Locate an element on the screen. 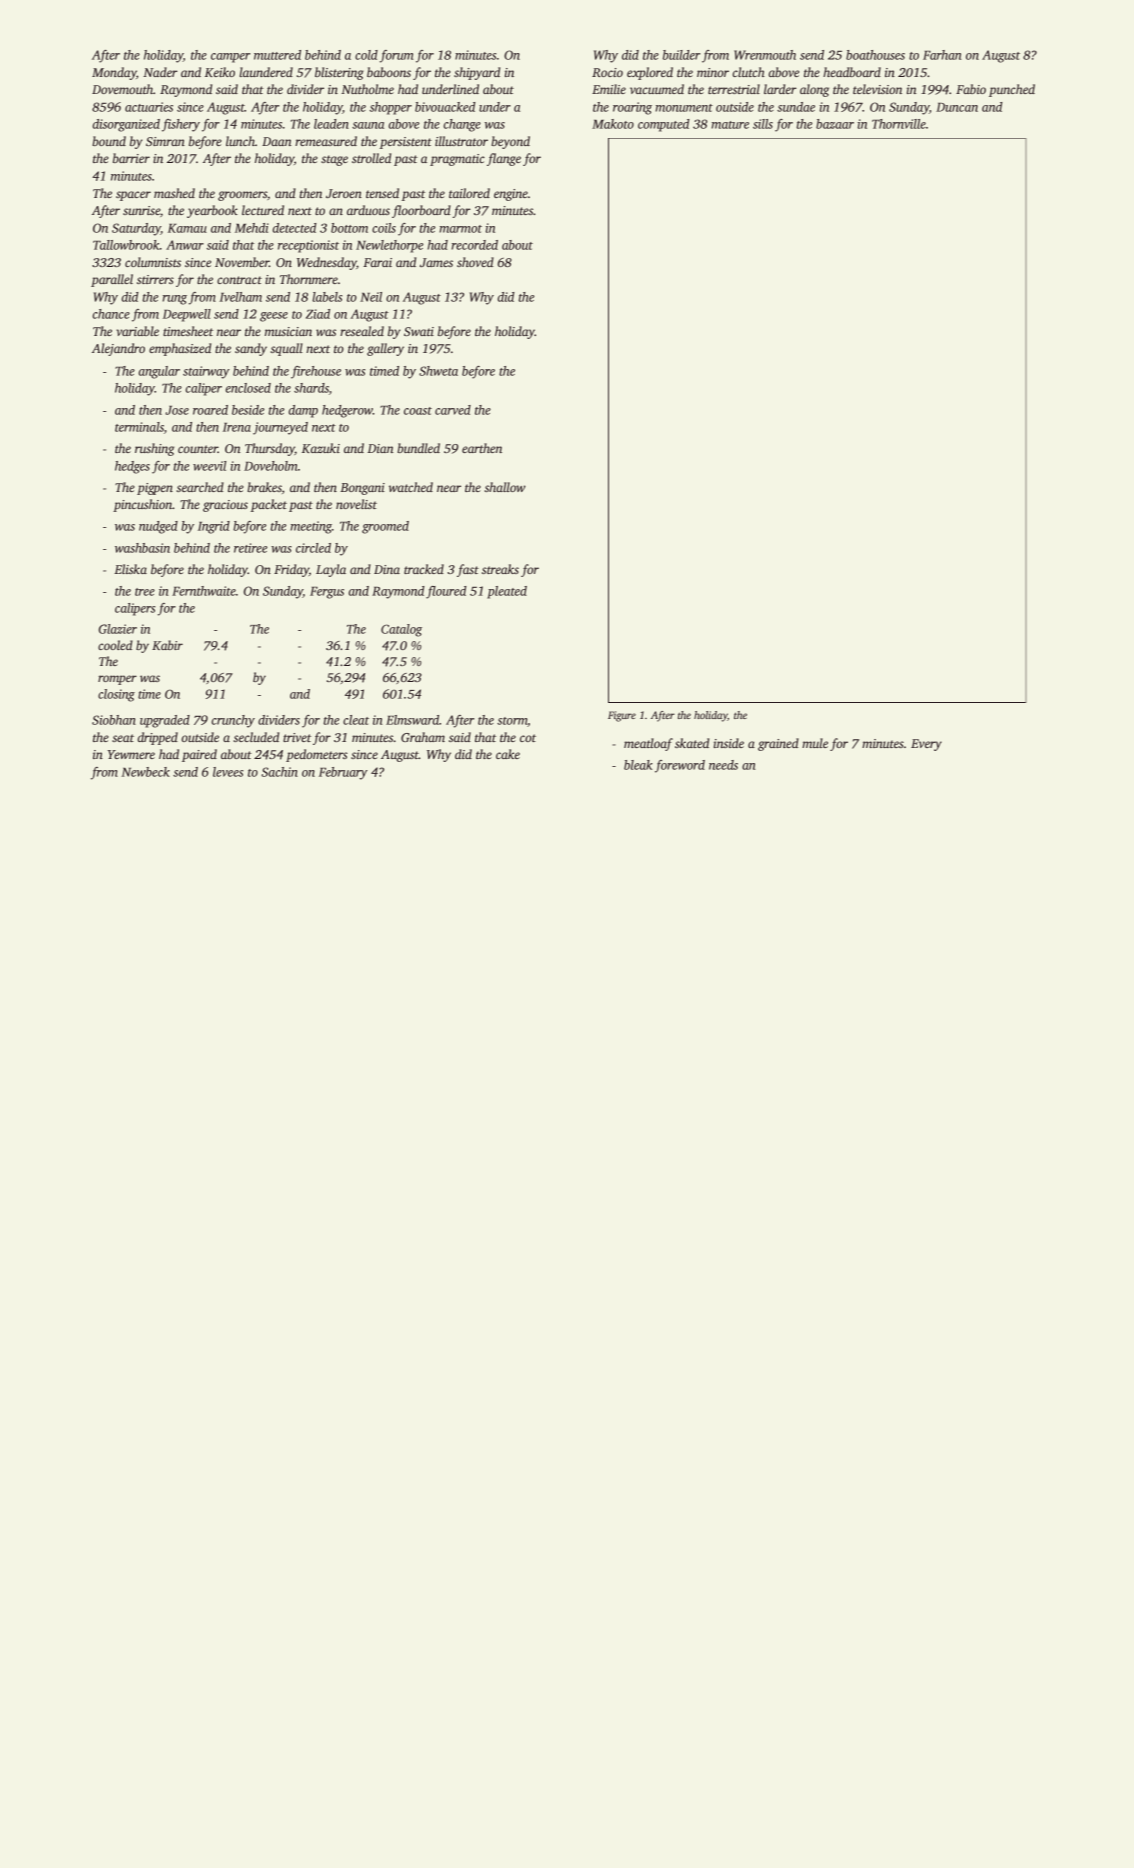 This screenshot has width=1134, height=1868. Jose is located at coordinates (177, 410).
